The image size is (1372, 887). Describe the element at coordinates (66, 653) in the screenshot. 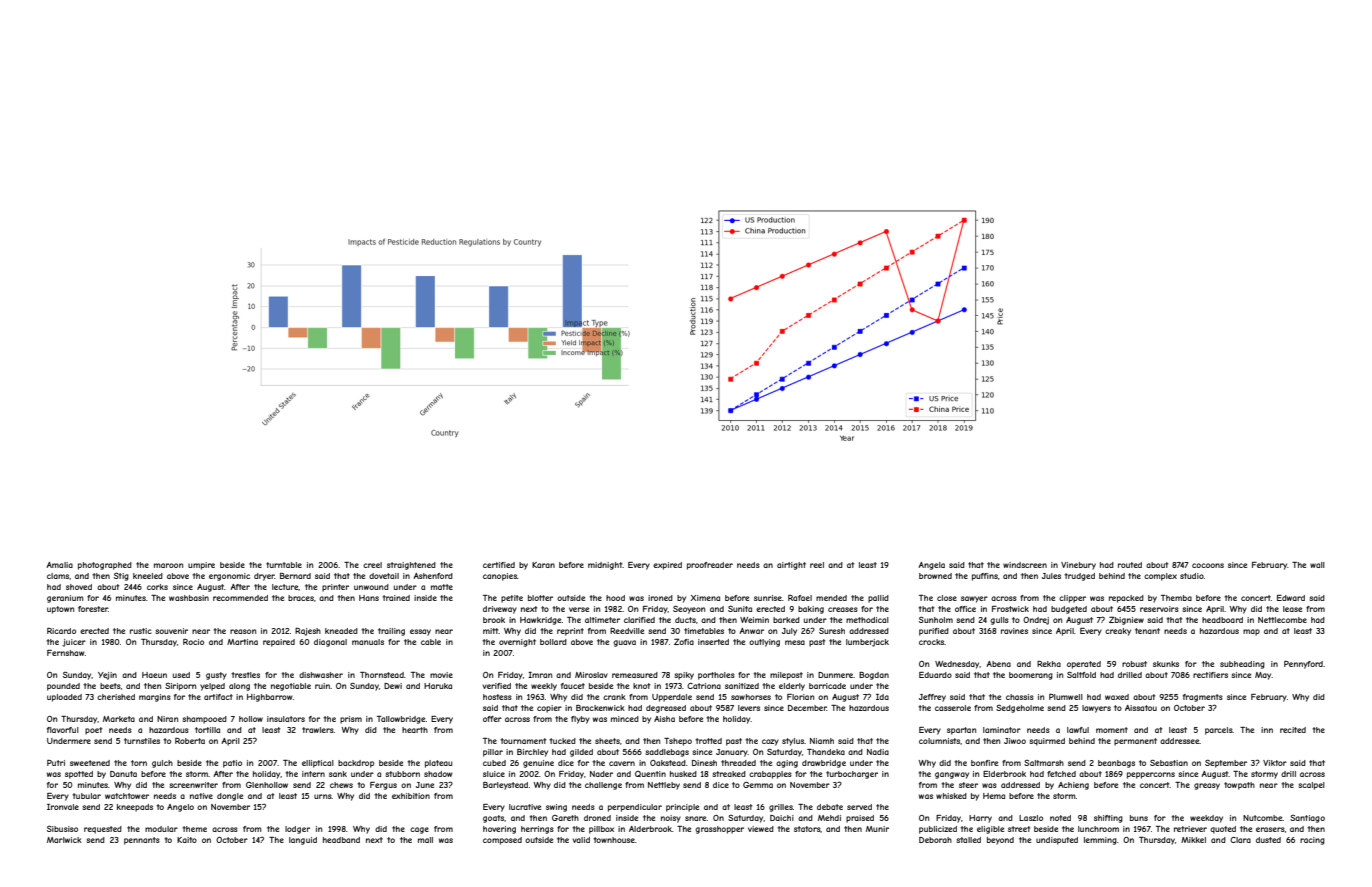

I see `Fernshaw` at that location.
